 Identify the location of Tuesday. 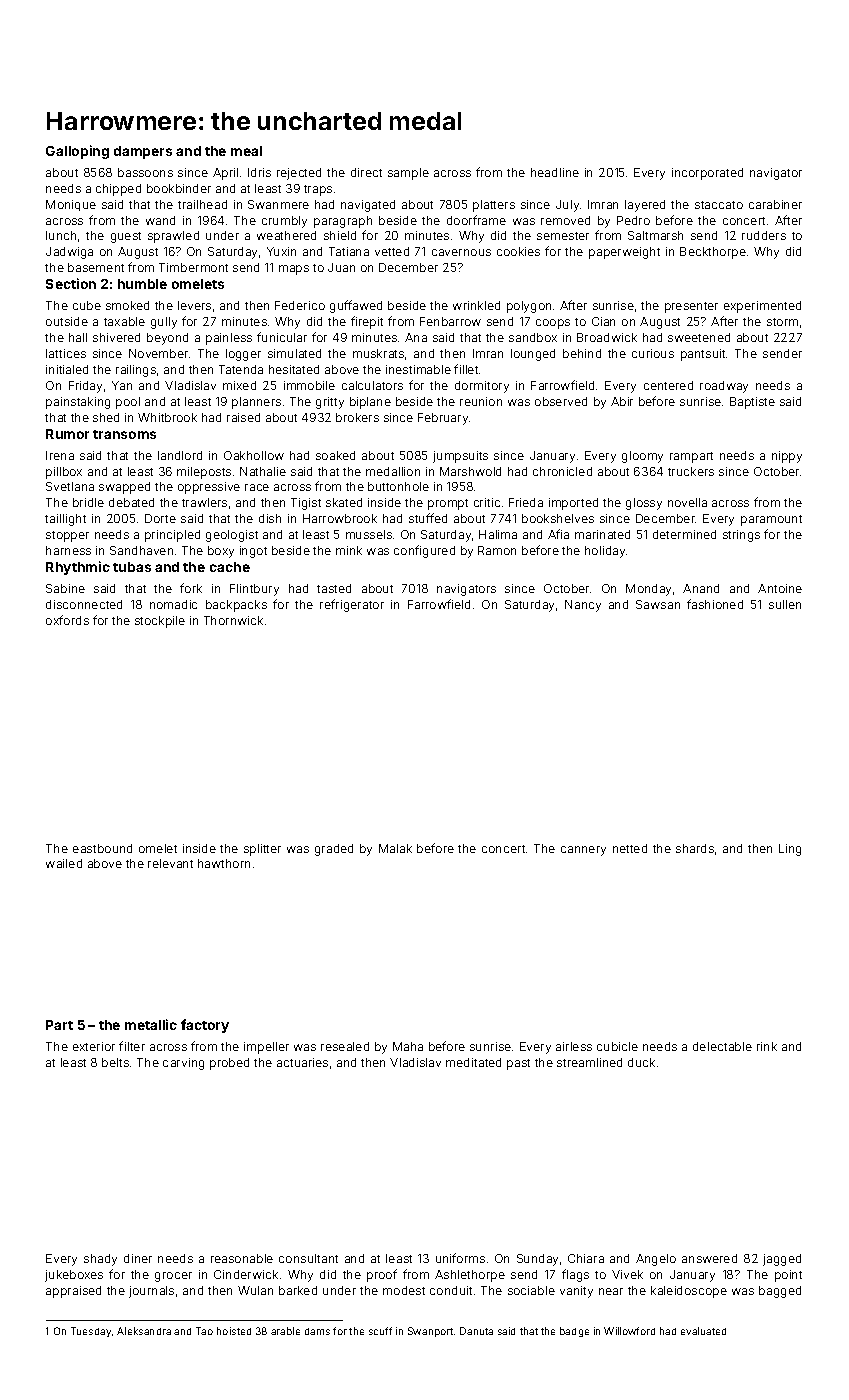
(91, 1332).
